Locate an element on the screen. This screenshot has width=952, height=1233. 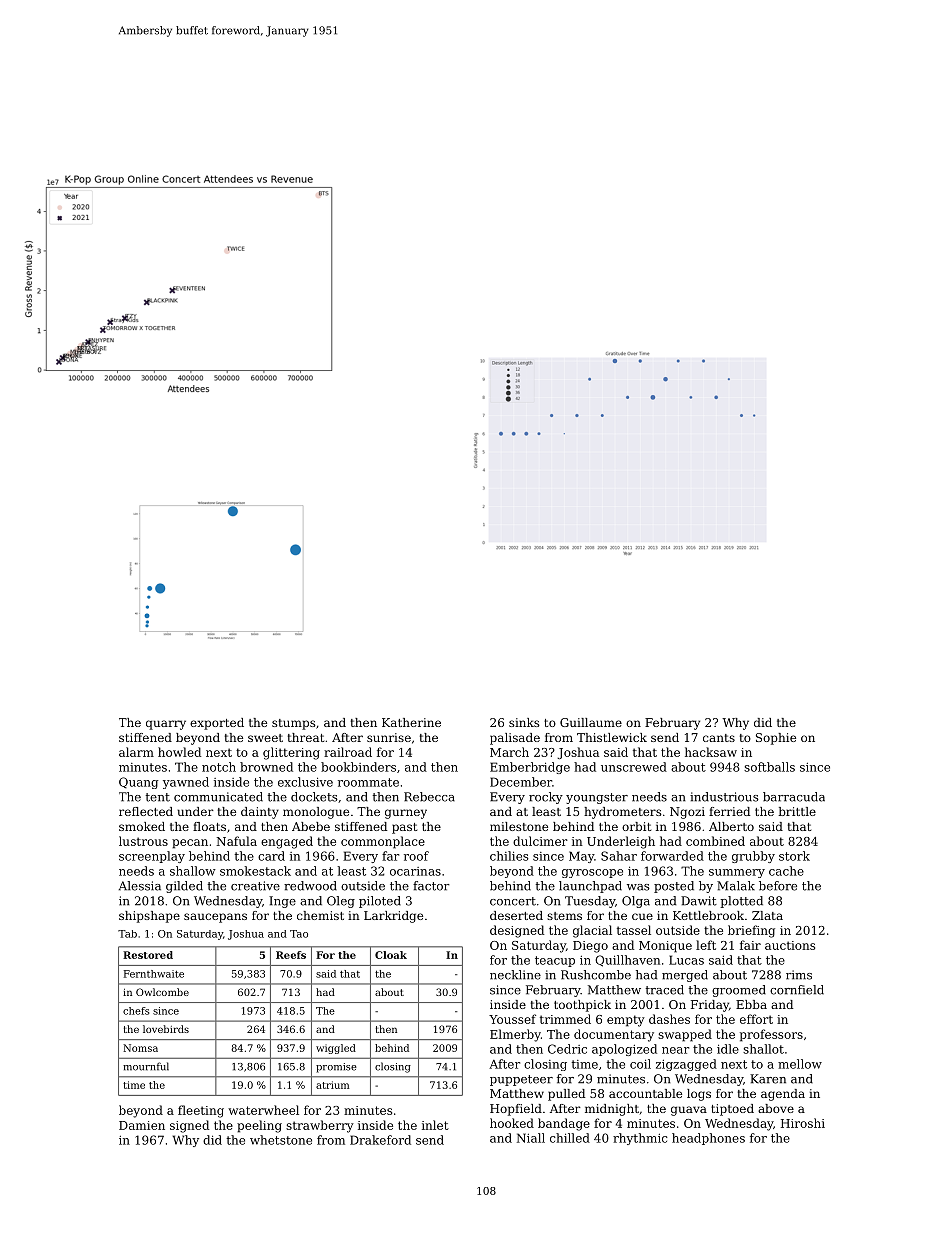
dulcimer is located at coordinates (540, 841).
